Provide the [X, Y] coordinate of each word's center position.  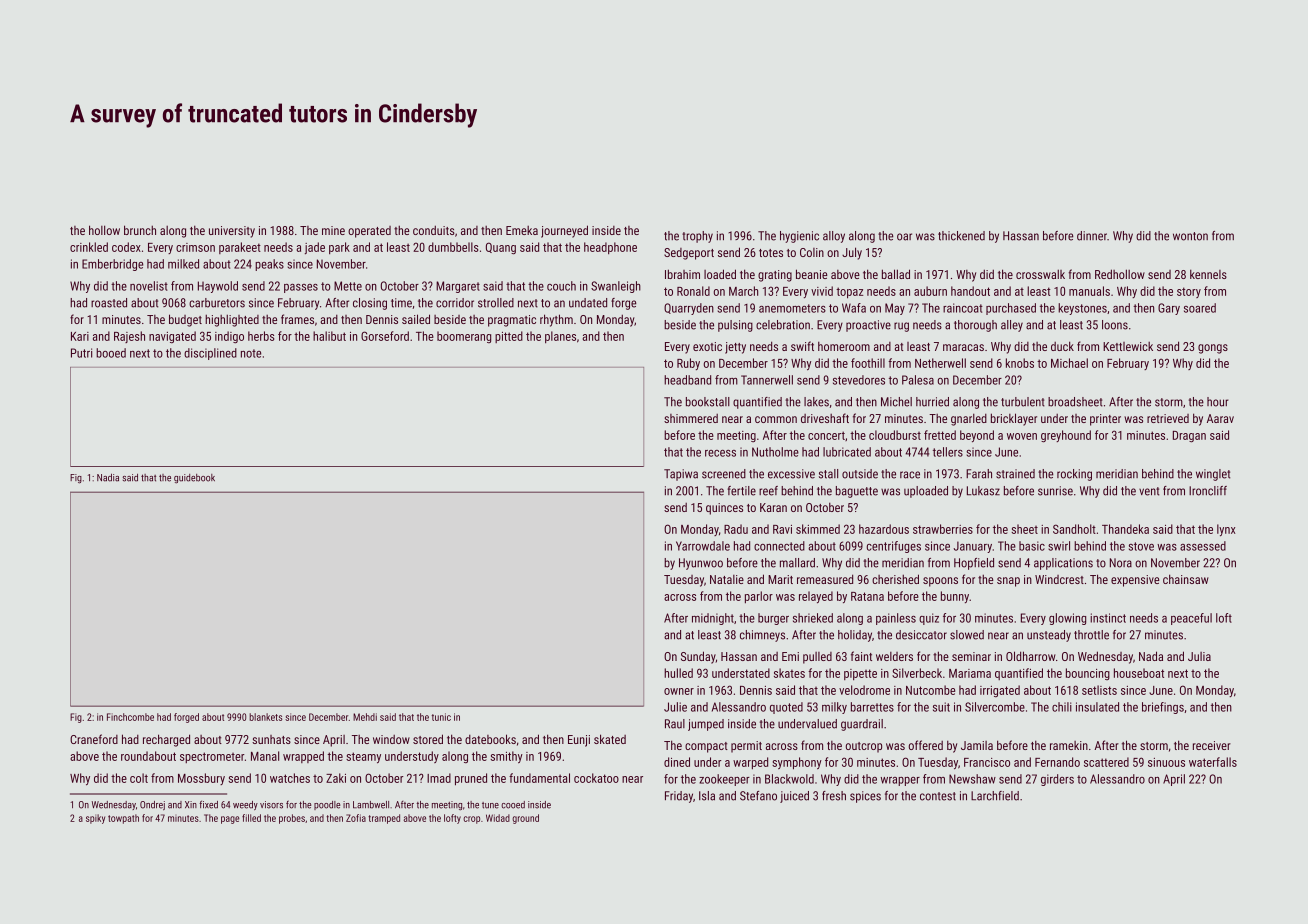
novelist [149, 286]
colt [139, 778]
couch [561, 286]
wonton [1190, 236]
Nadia [108, 477]
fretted [940, 435]
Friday [679, 797]
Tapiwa [681, 475]
